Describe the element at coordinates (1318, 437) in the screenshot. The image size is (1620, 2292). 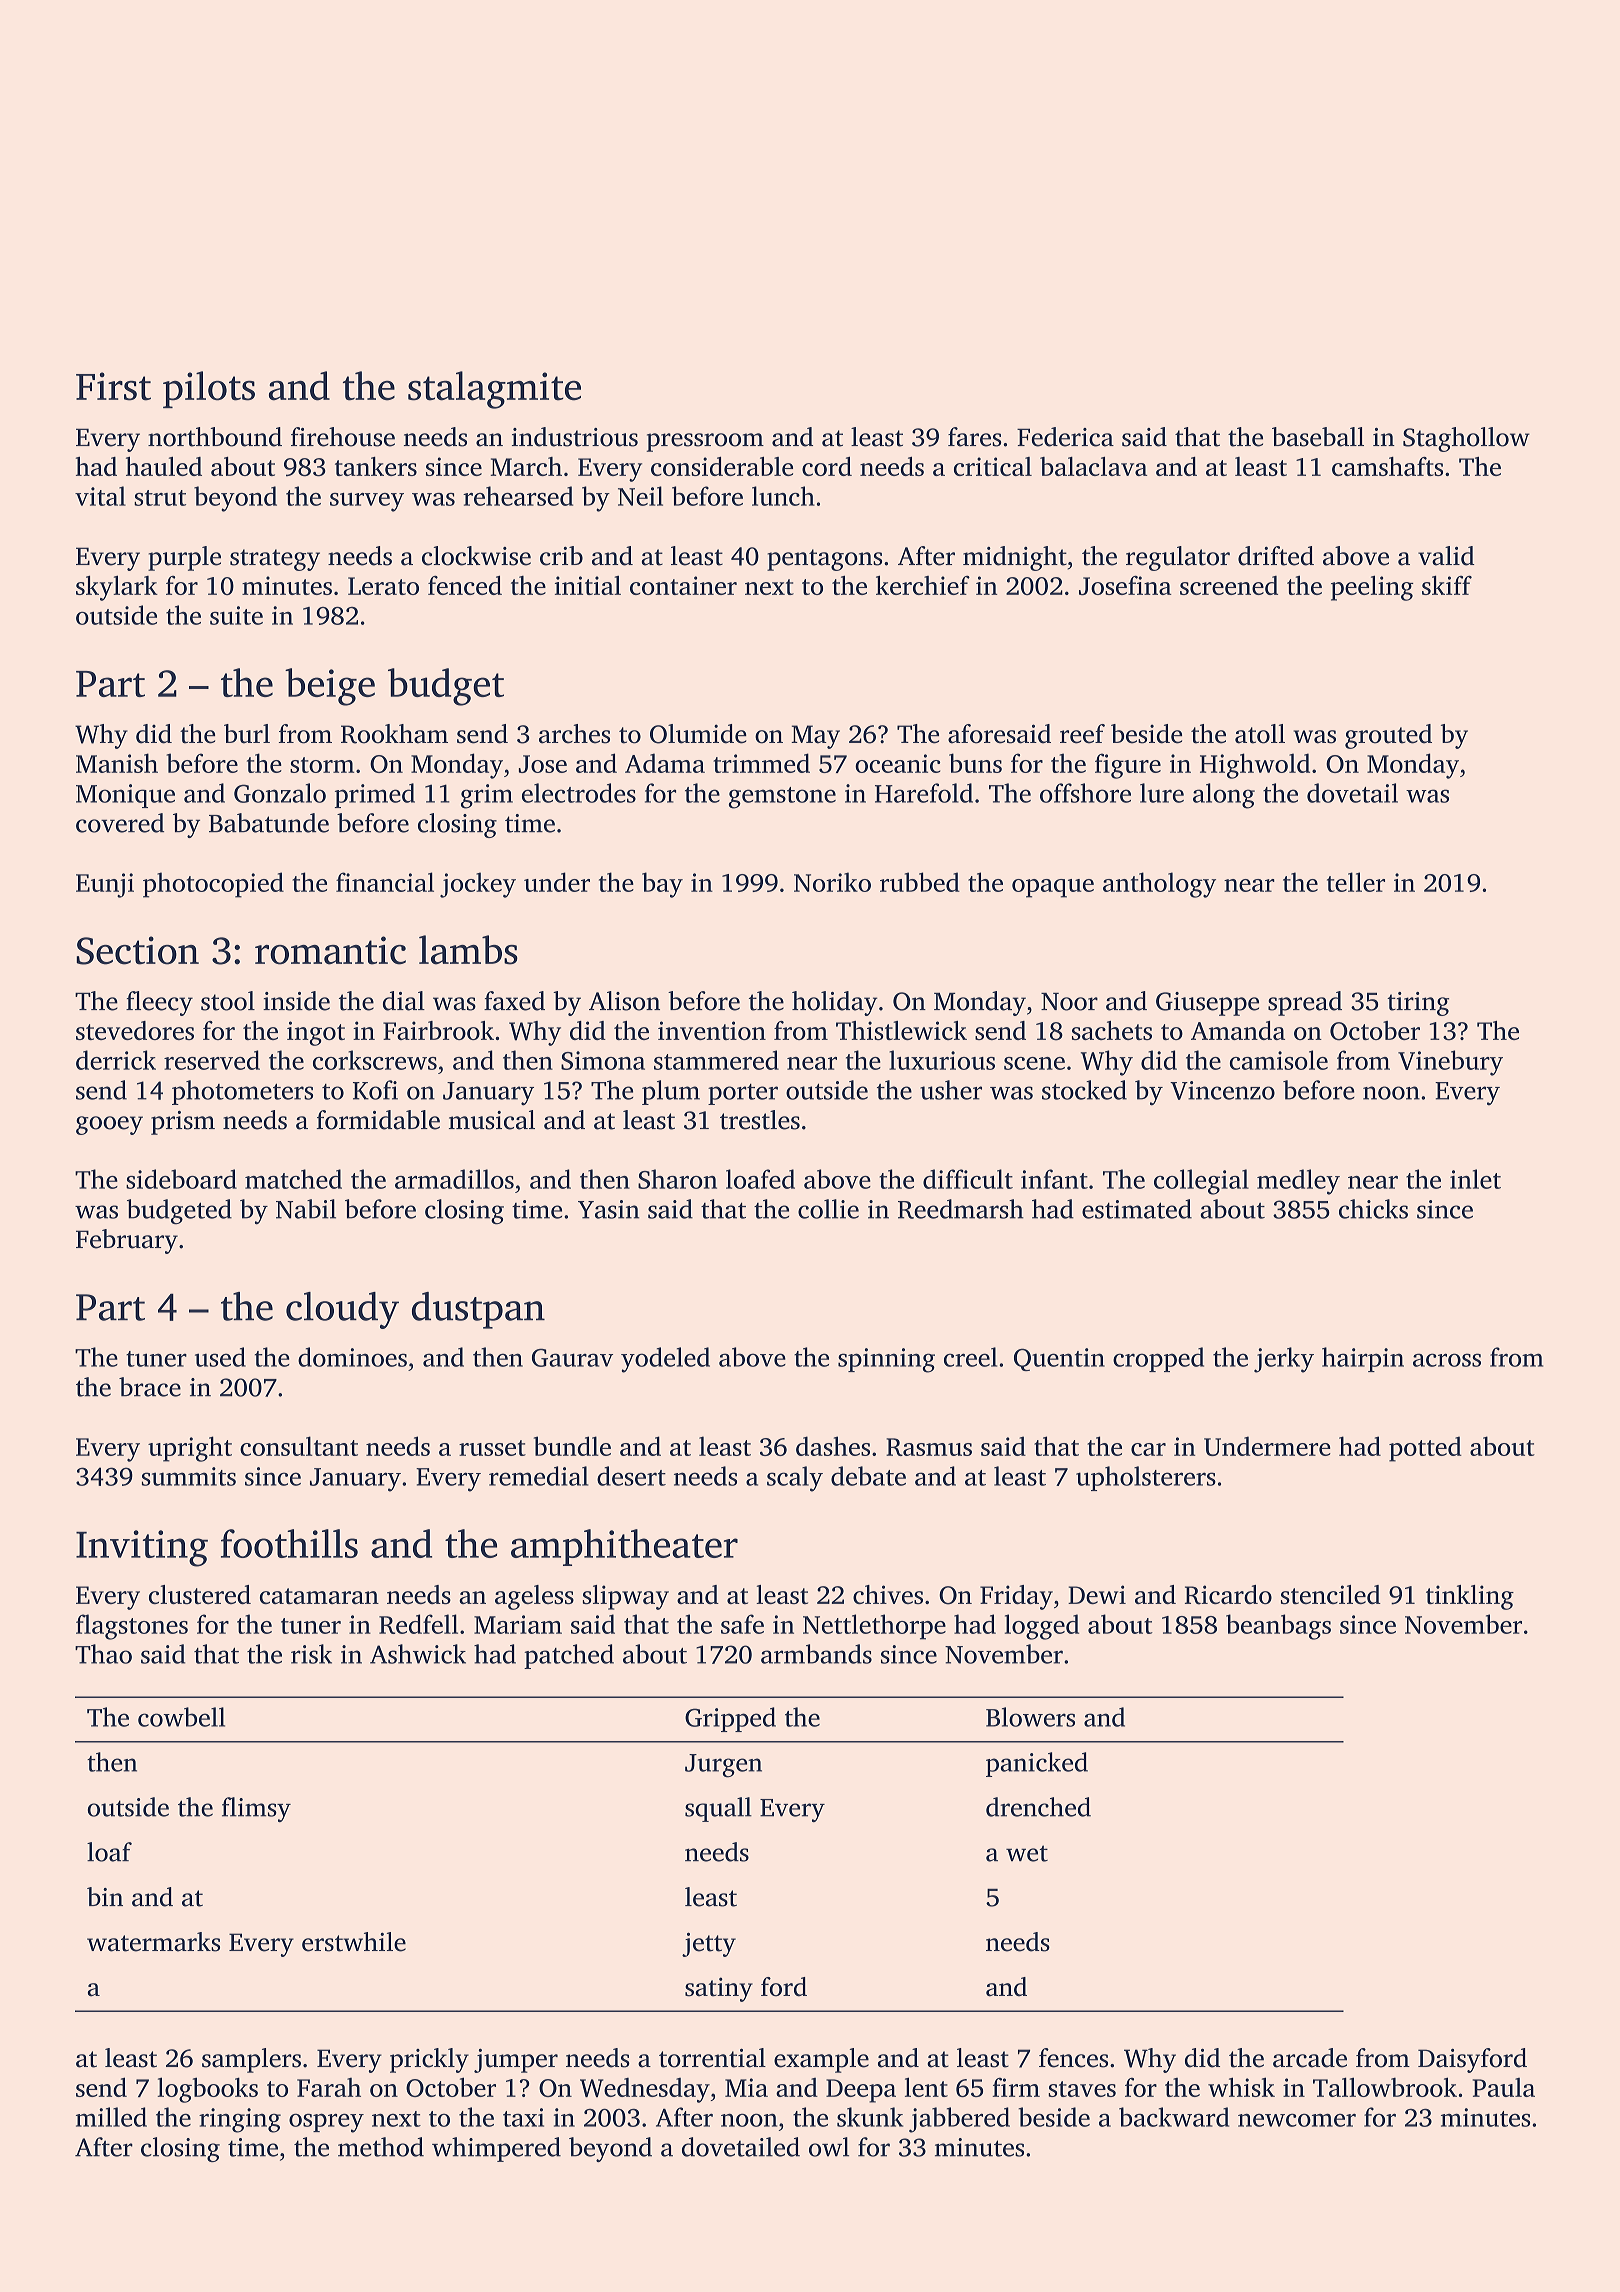
I see `baseball` at that location.
